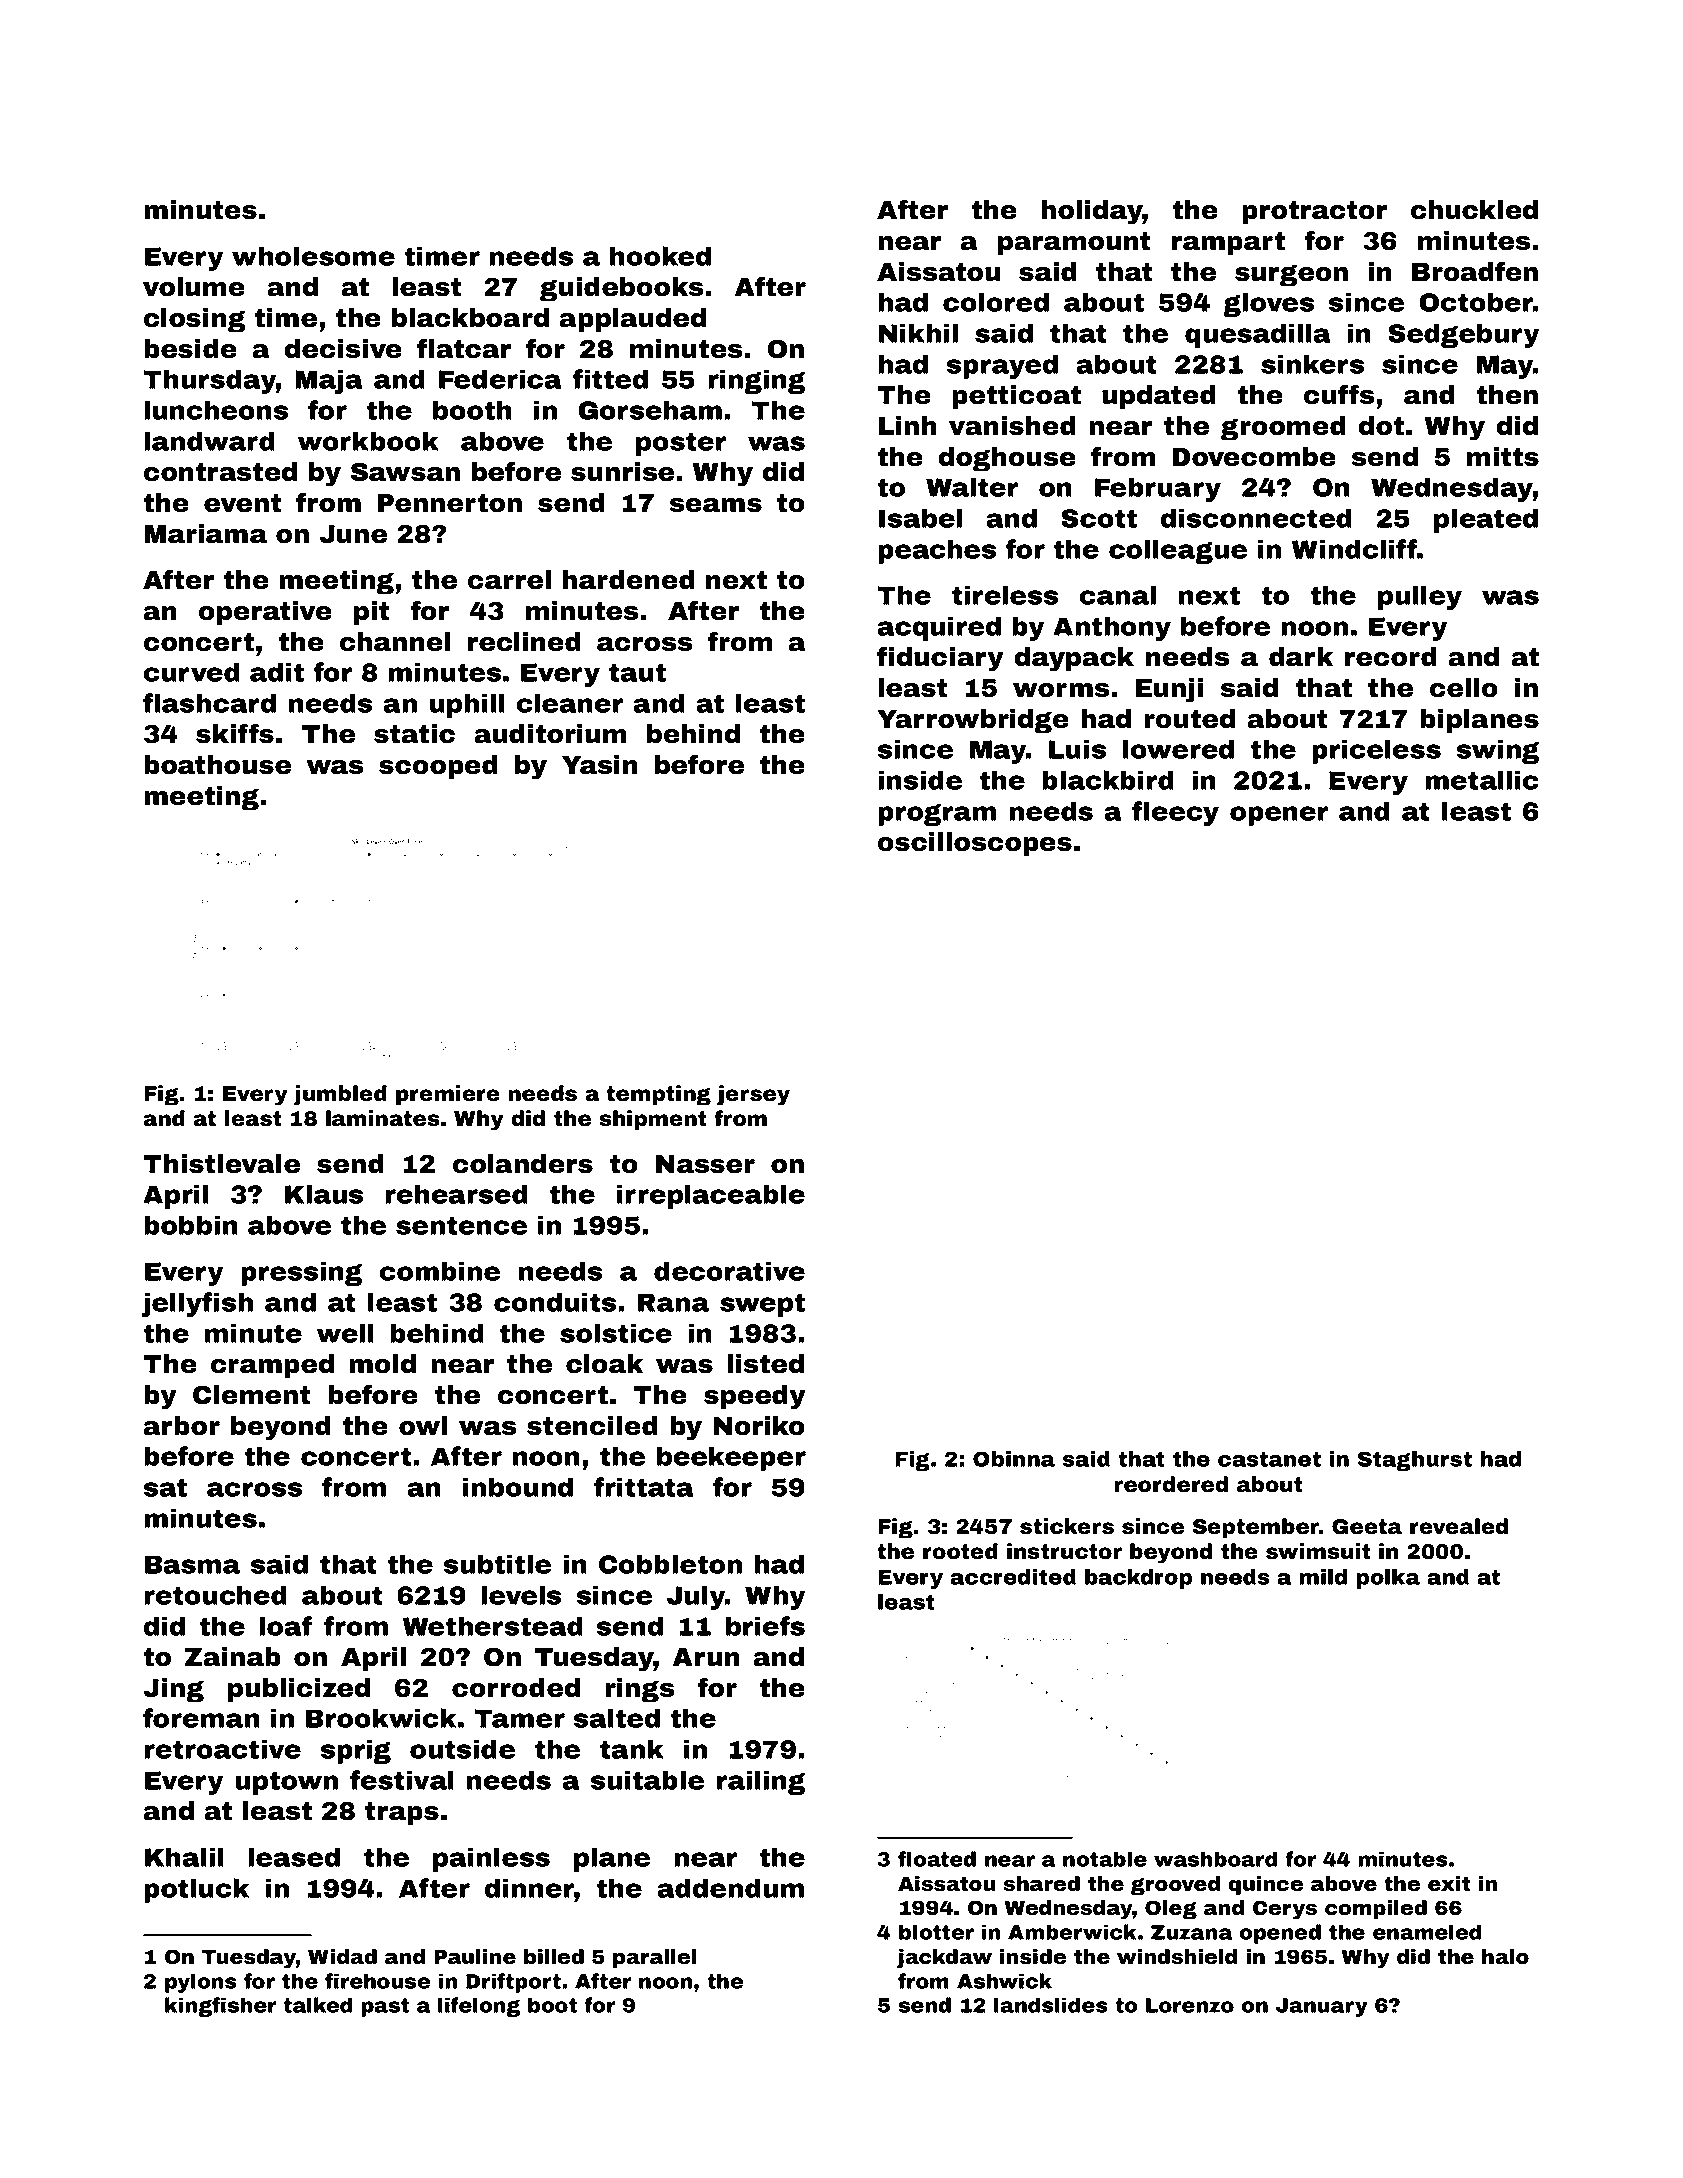 The width and height of the page is (1683, 2178). I want to click on opener, so click(1279, 816).
